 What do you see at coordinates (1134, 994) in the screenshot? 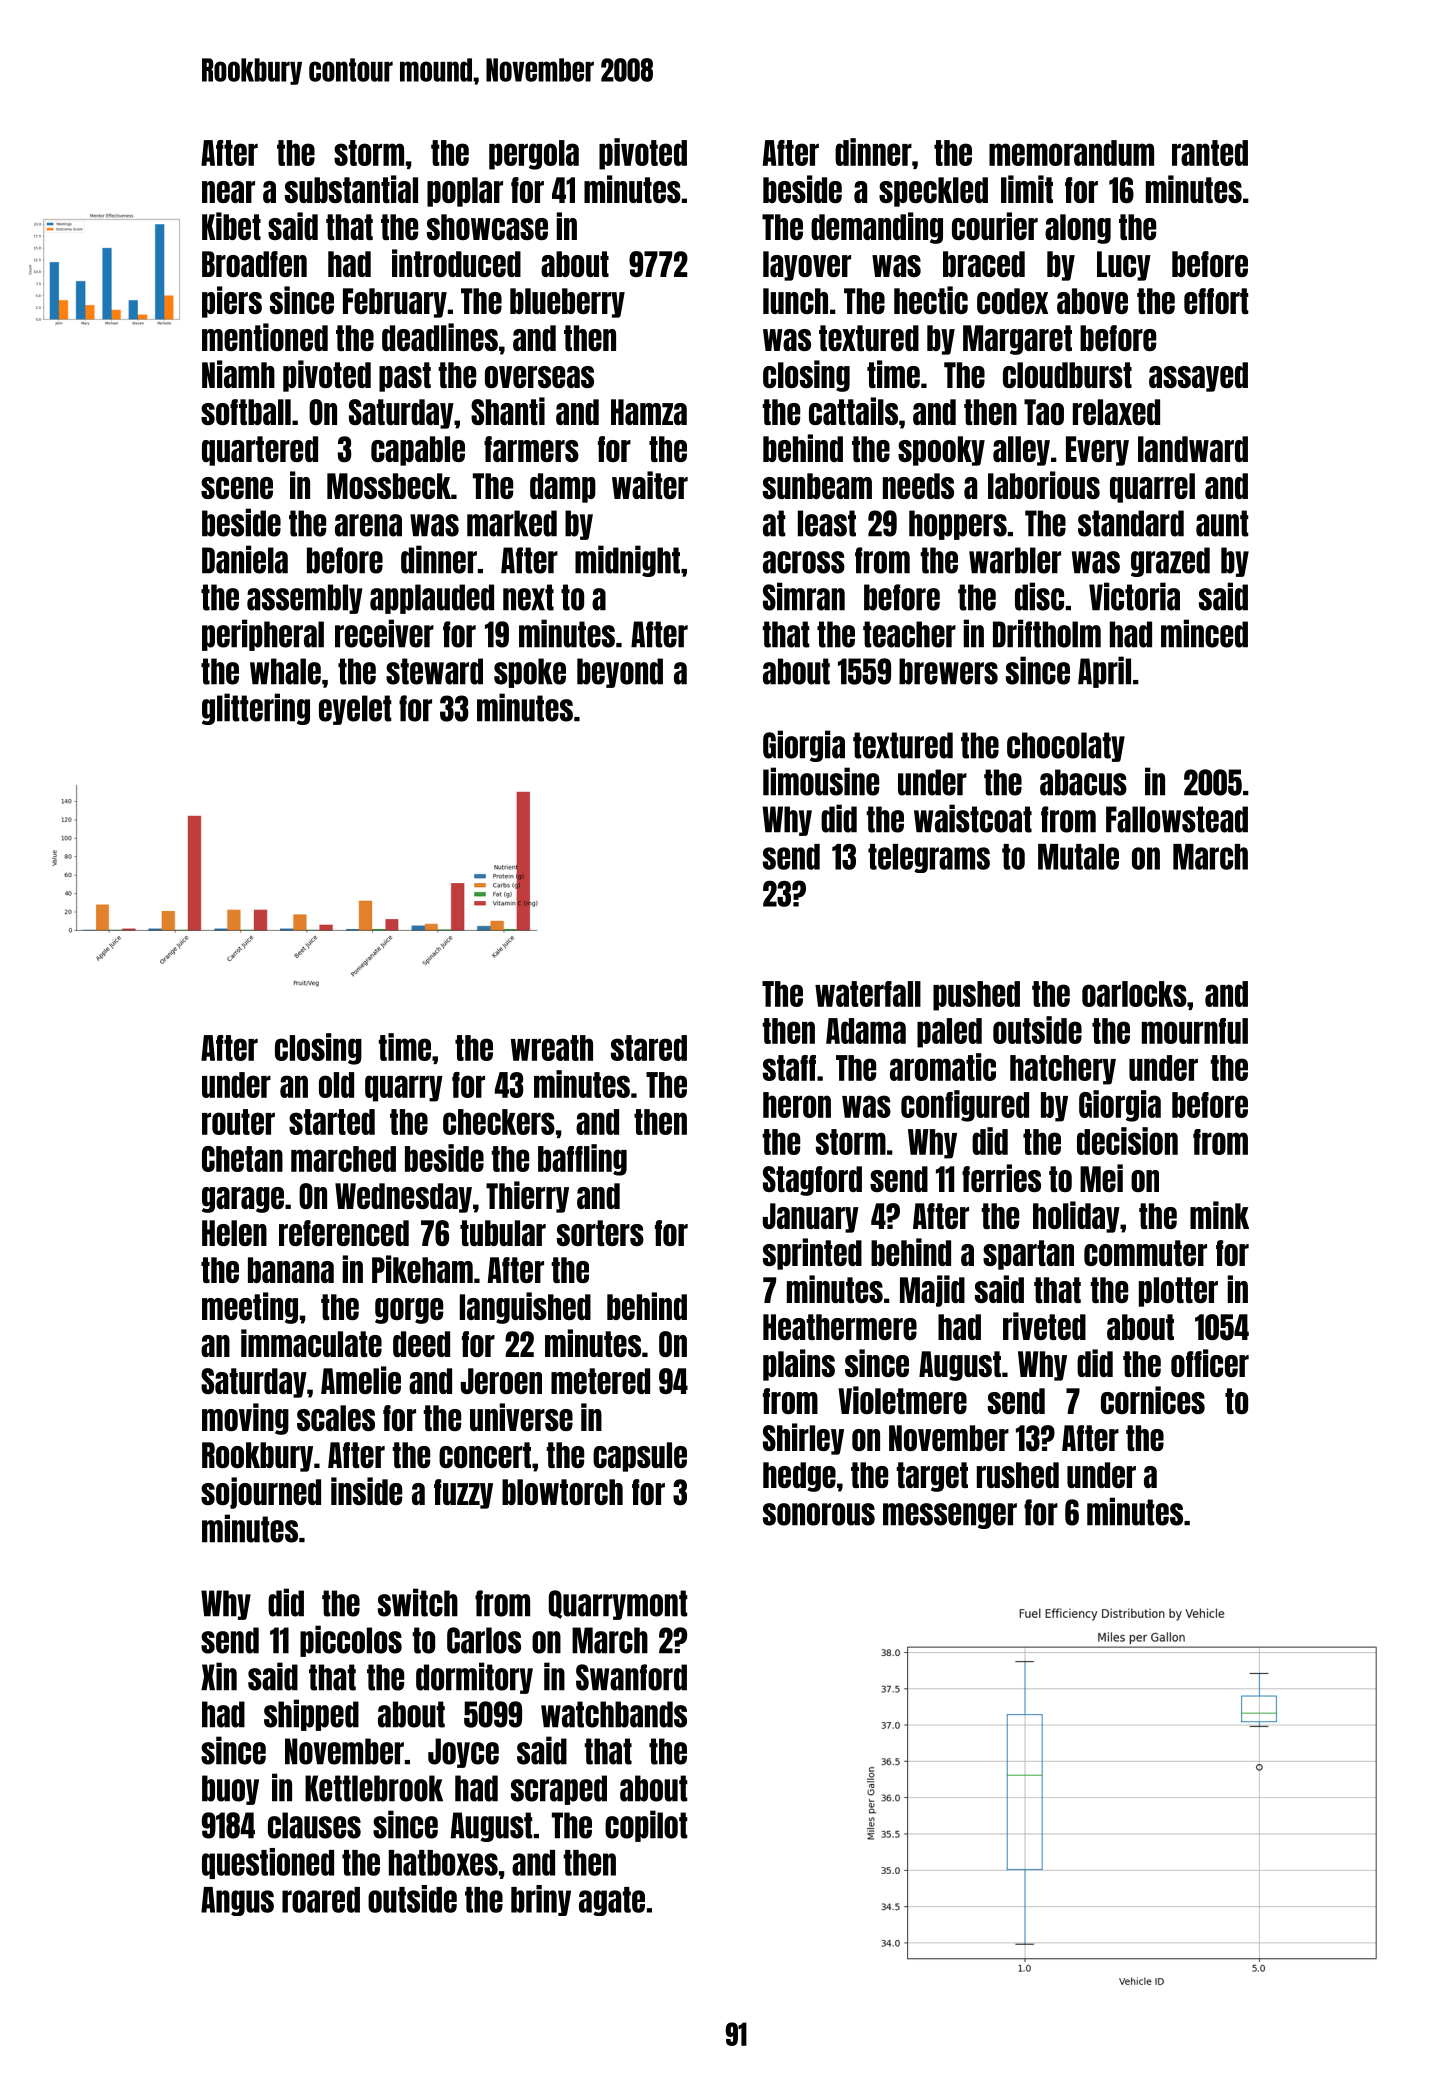
I see `oarlocks` at bounding box center [1134, 994].
